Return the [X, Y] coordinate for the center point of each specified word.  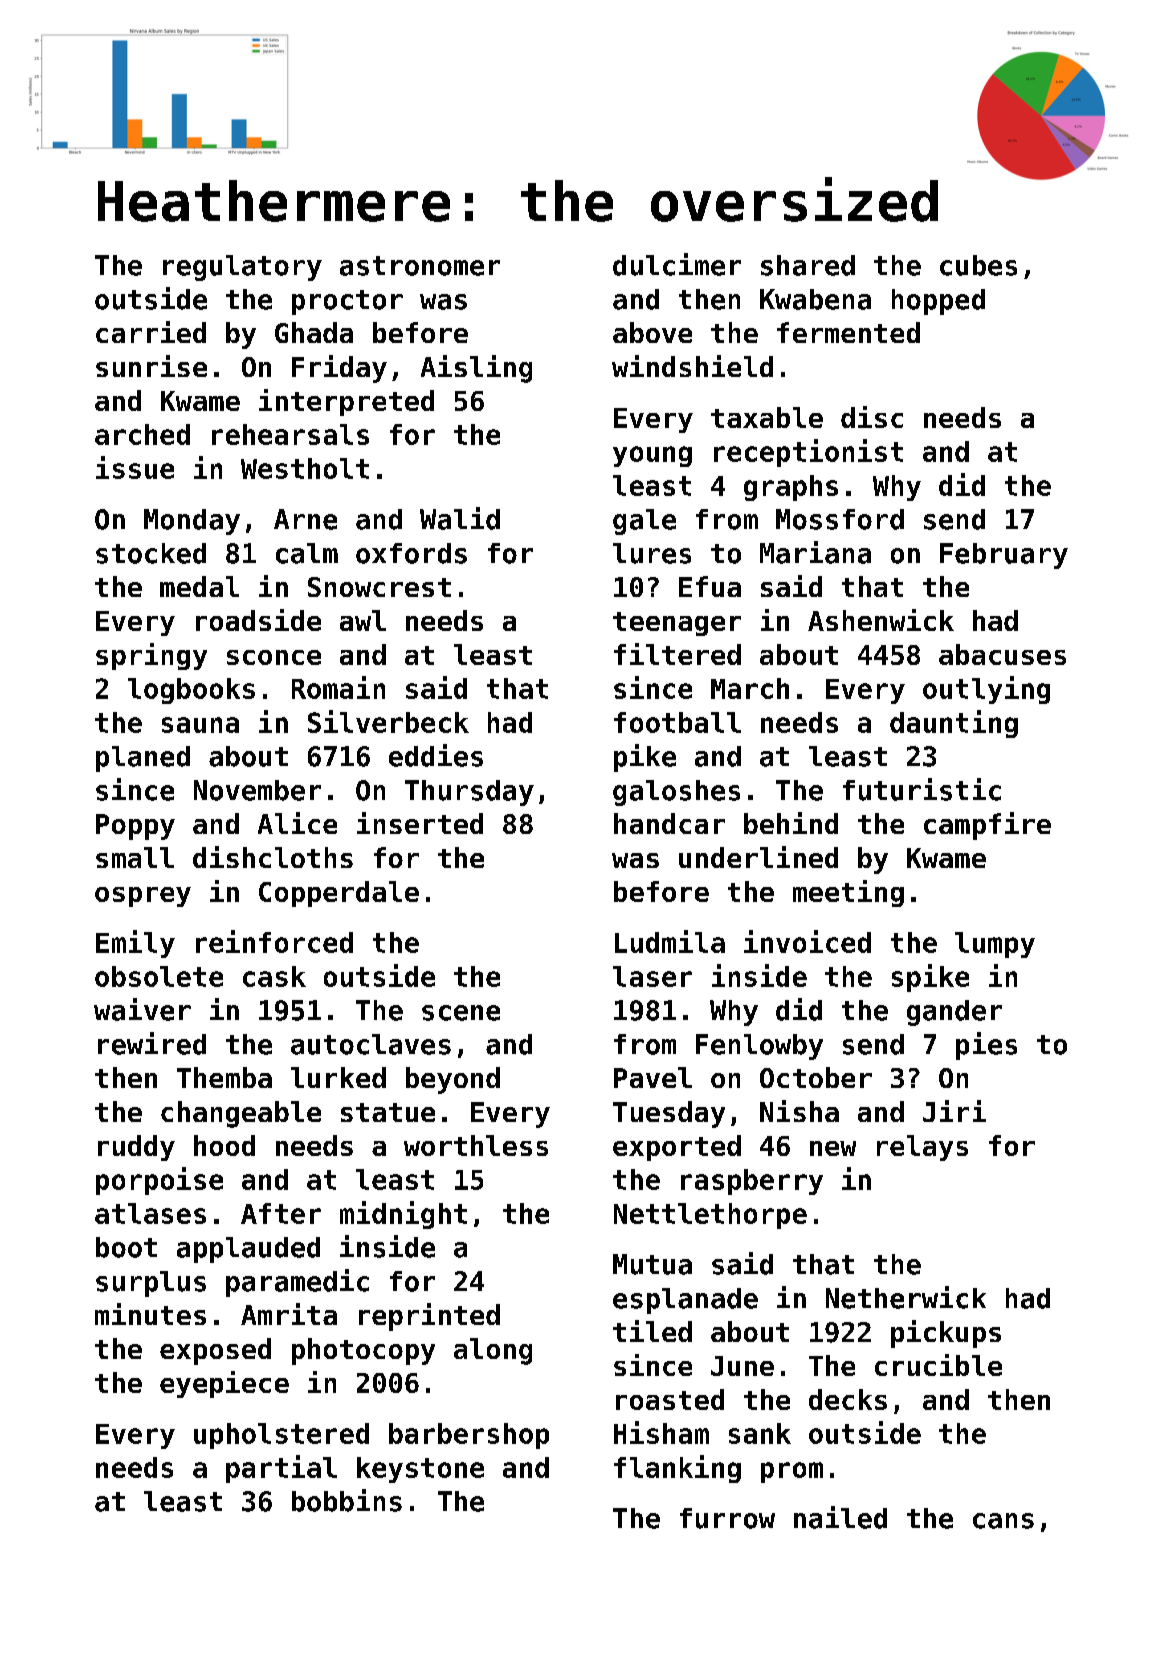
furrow [727, 1518]
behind [791, 823]
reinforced [274, 941]
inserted [420, 823]
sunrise [151, 366]
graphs [791, 488]
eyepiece [224, 1384]
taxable [767, 417]
